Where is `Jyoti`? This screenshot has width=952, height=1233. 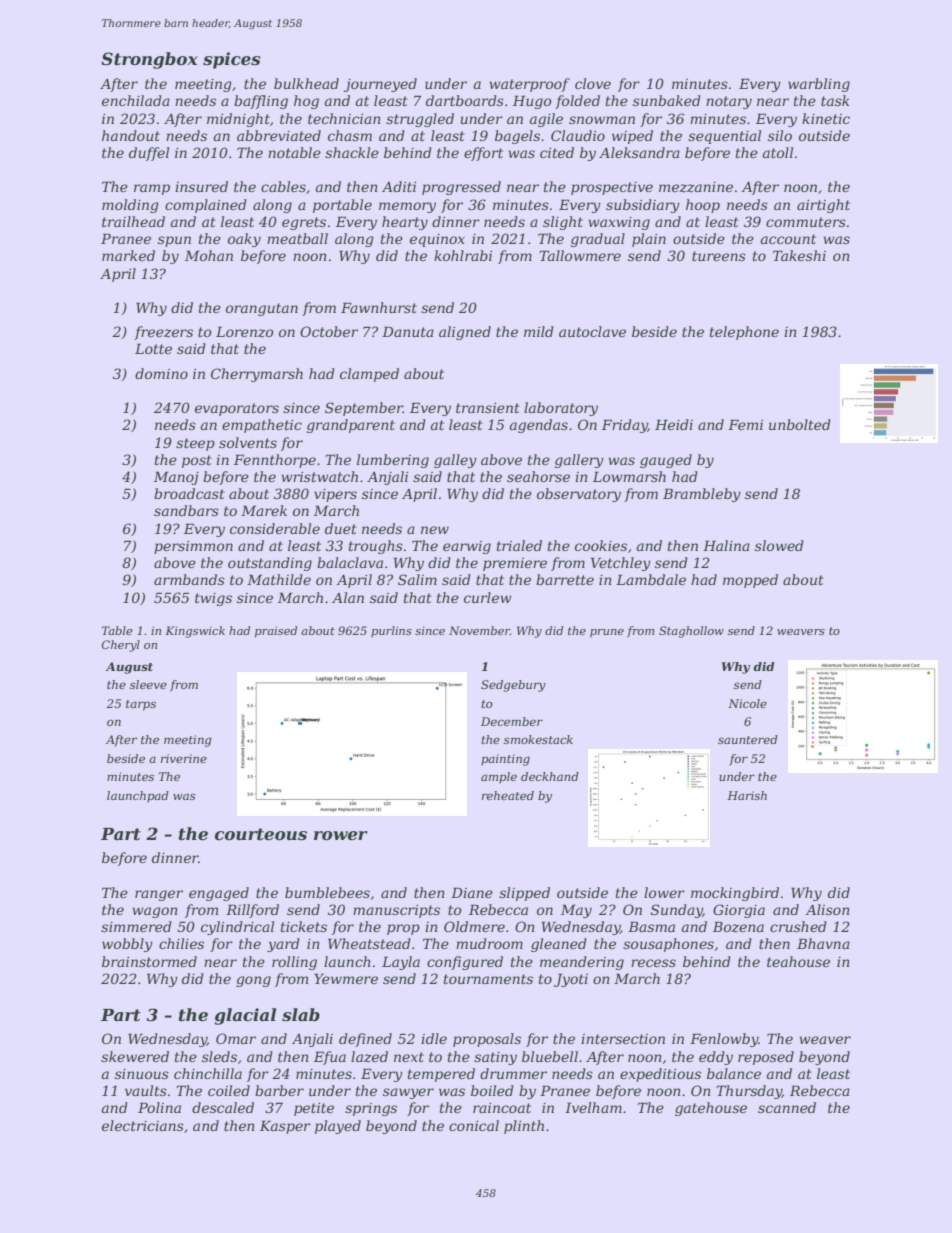 Jyoti is located at coordinates (571, 980).
